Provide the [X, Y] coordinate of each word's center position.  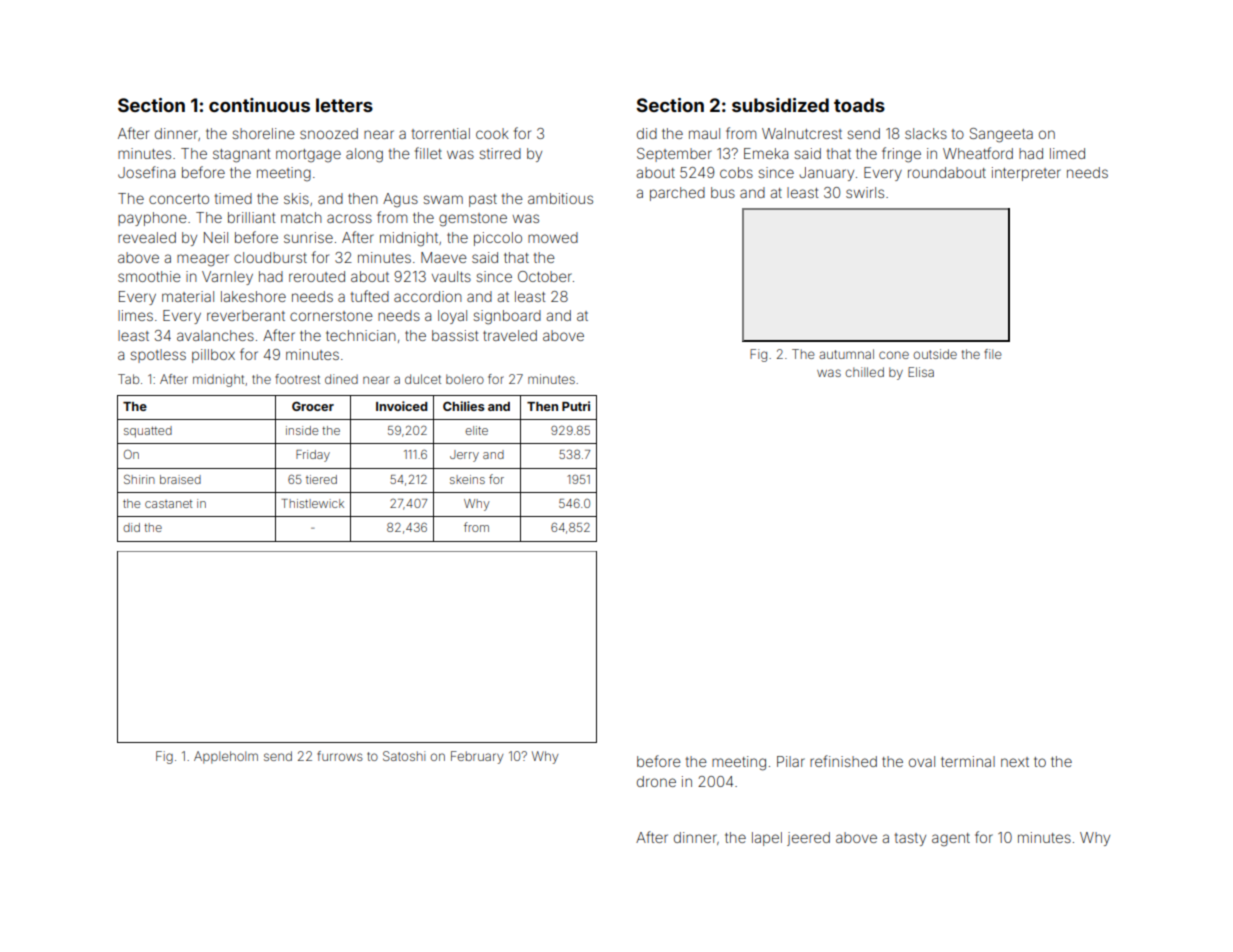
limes [135, 315]
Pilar [791, 761]
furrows [340, 756]
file [993, 354]
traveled [510, 335]
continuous [259, 105]
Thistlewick [312, 503]
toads [859, 105]
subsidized [780, 105]
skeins [467, 479]
